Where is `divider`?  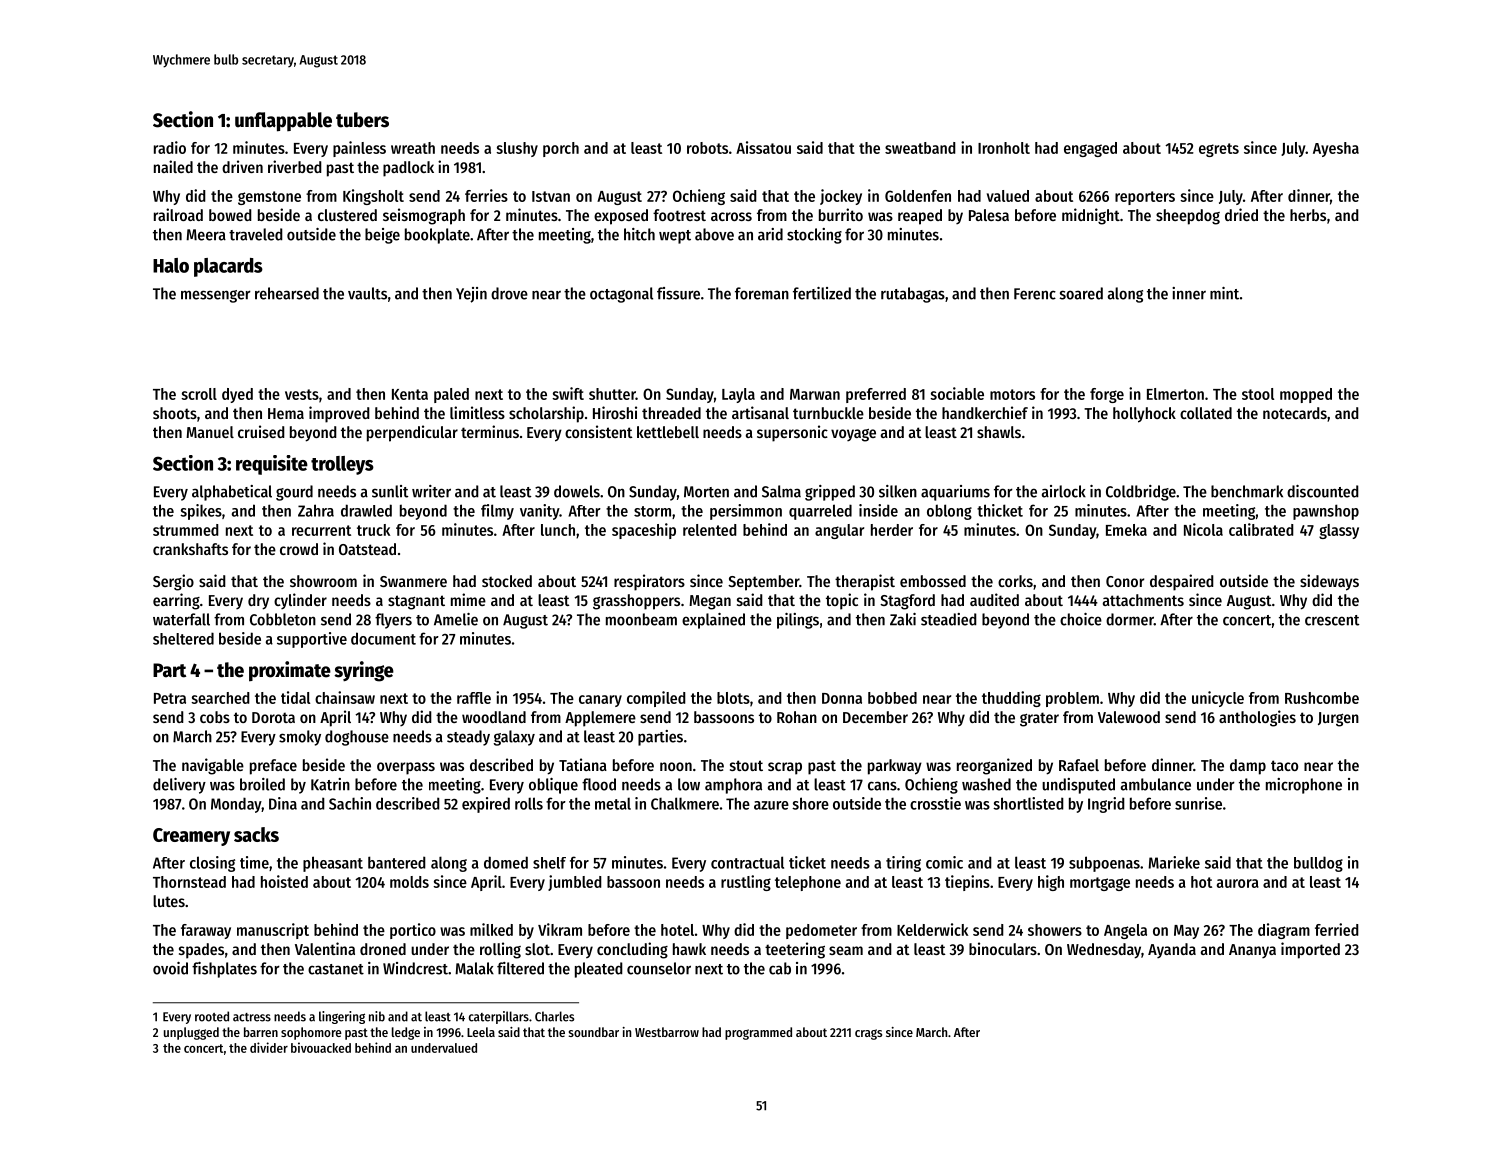 divider is located at coordinates (269, 1047).
